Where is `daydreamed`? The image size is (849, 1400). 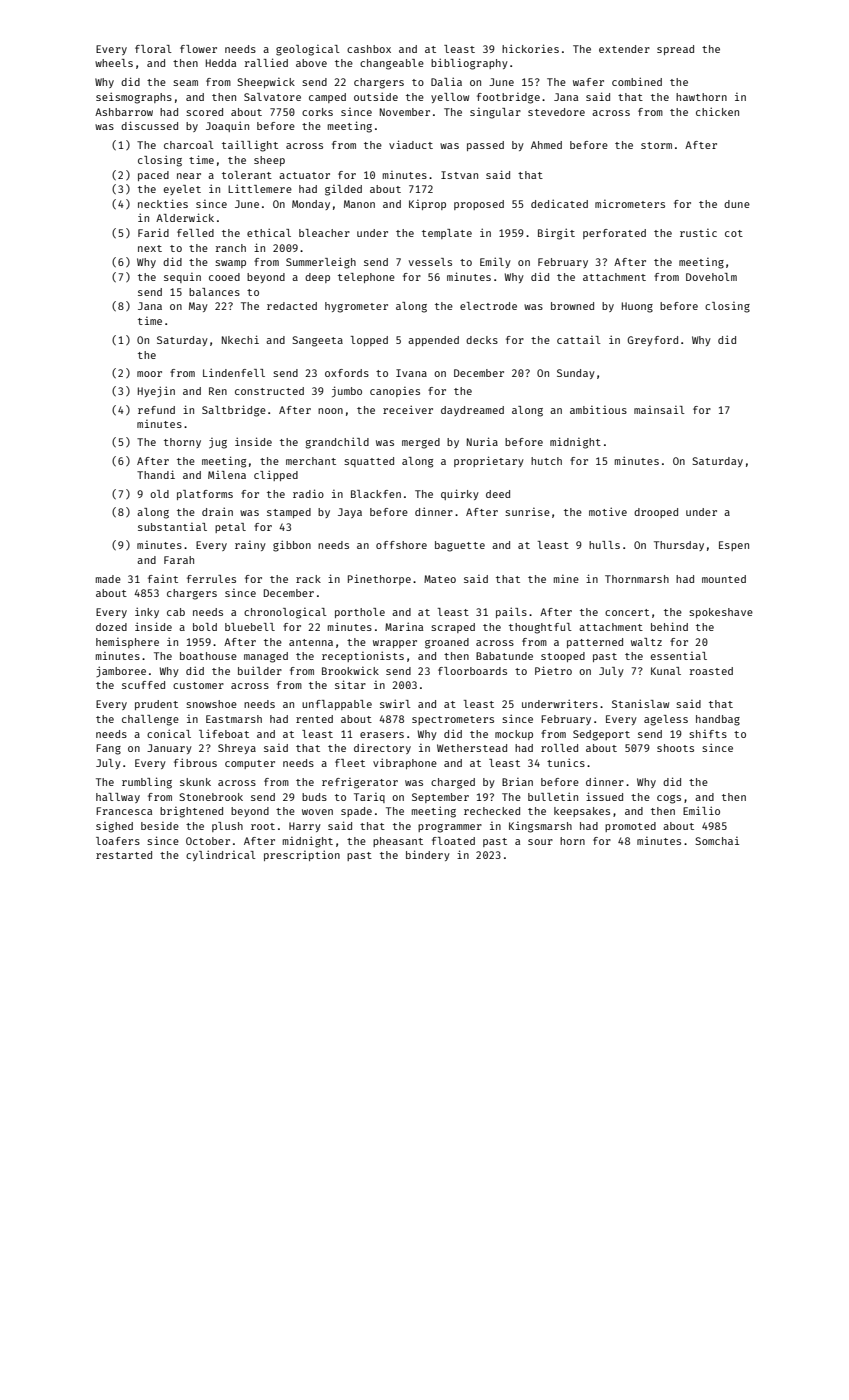 daydreamed is located at coordinates (472, 411).
